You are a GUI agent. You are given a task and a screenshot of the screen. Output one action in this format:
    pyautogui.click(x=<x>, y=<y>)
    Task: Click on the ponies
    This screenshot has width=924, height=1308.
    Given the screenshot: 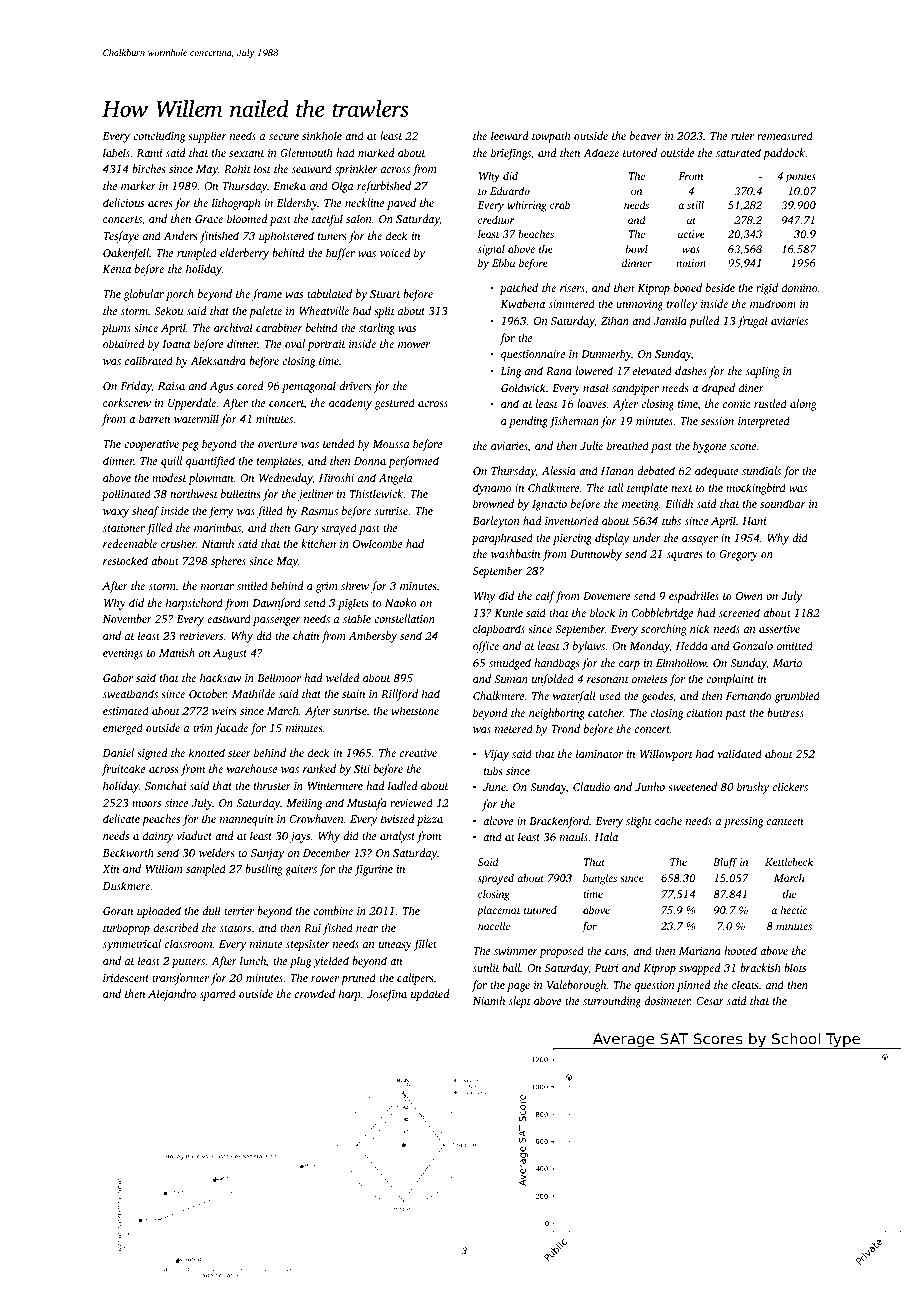 What is the action you would take?
    pyautogui.click(x=800, y=177)
